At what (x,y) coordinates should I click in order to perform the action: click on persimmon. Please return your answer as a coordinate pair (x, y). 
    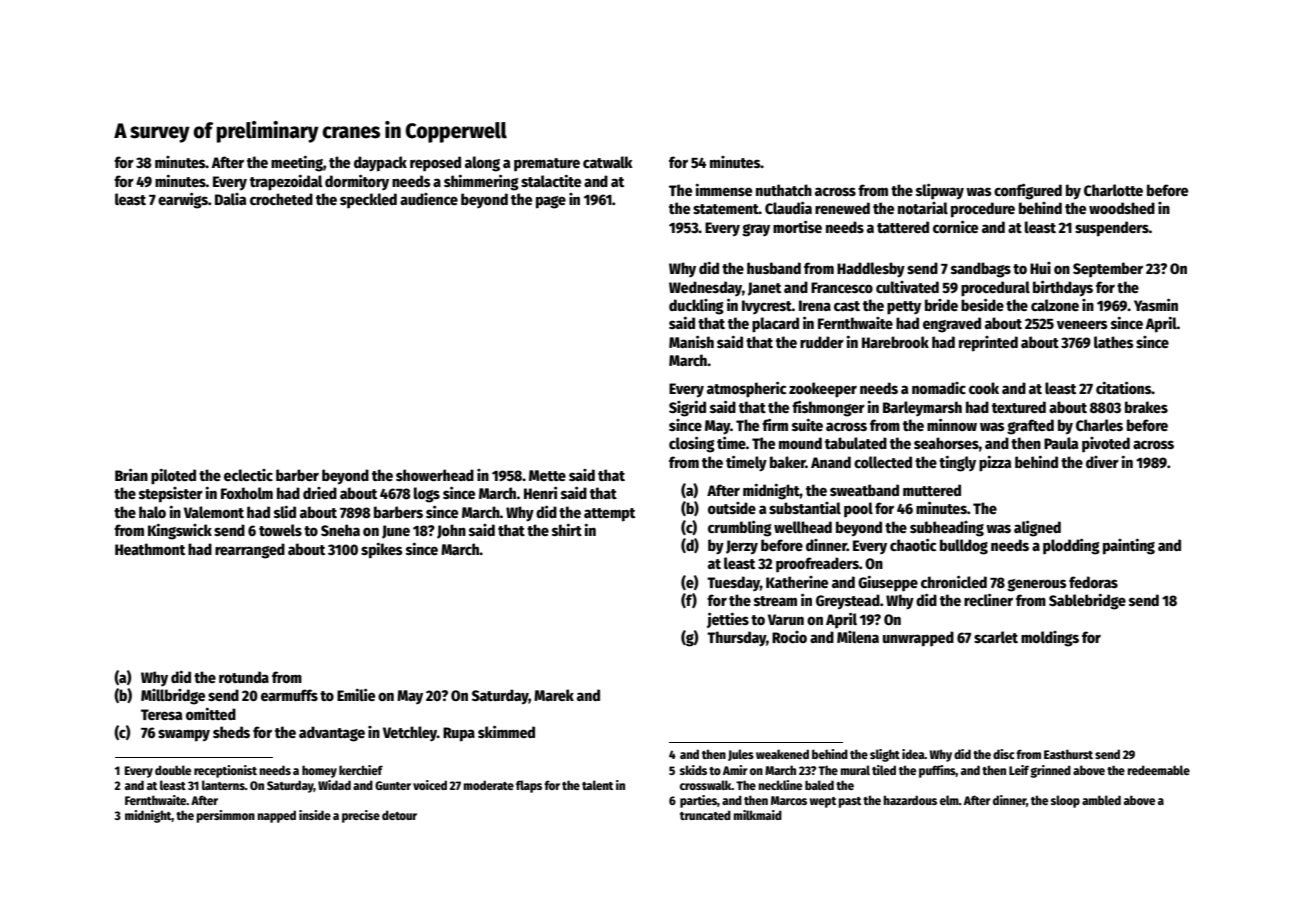
    Looking at the image, I should click on (226, 816).
